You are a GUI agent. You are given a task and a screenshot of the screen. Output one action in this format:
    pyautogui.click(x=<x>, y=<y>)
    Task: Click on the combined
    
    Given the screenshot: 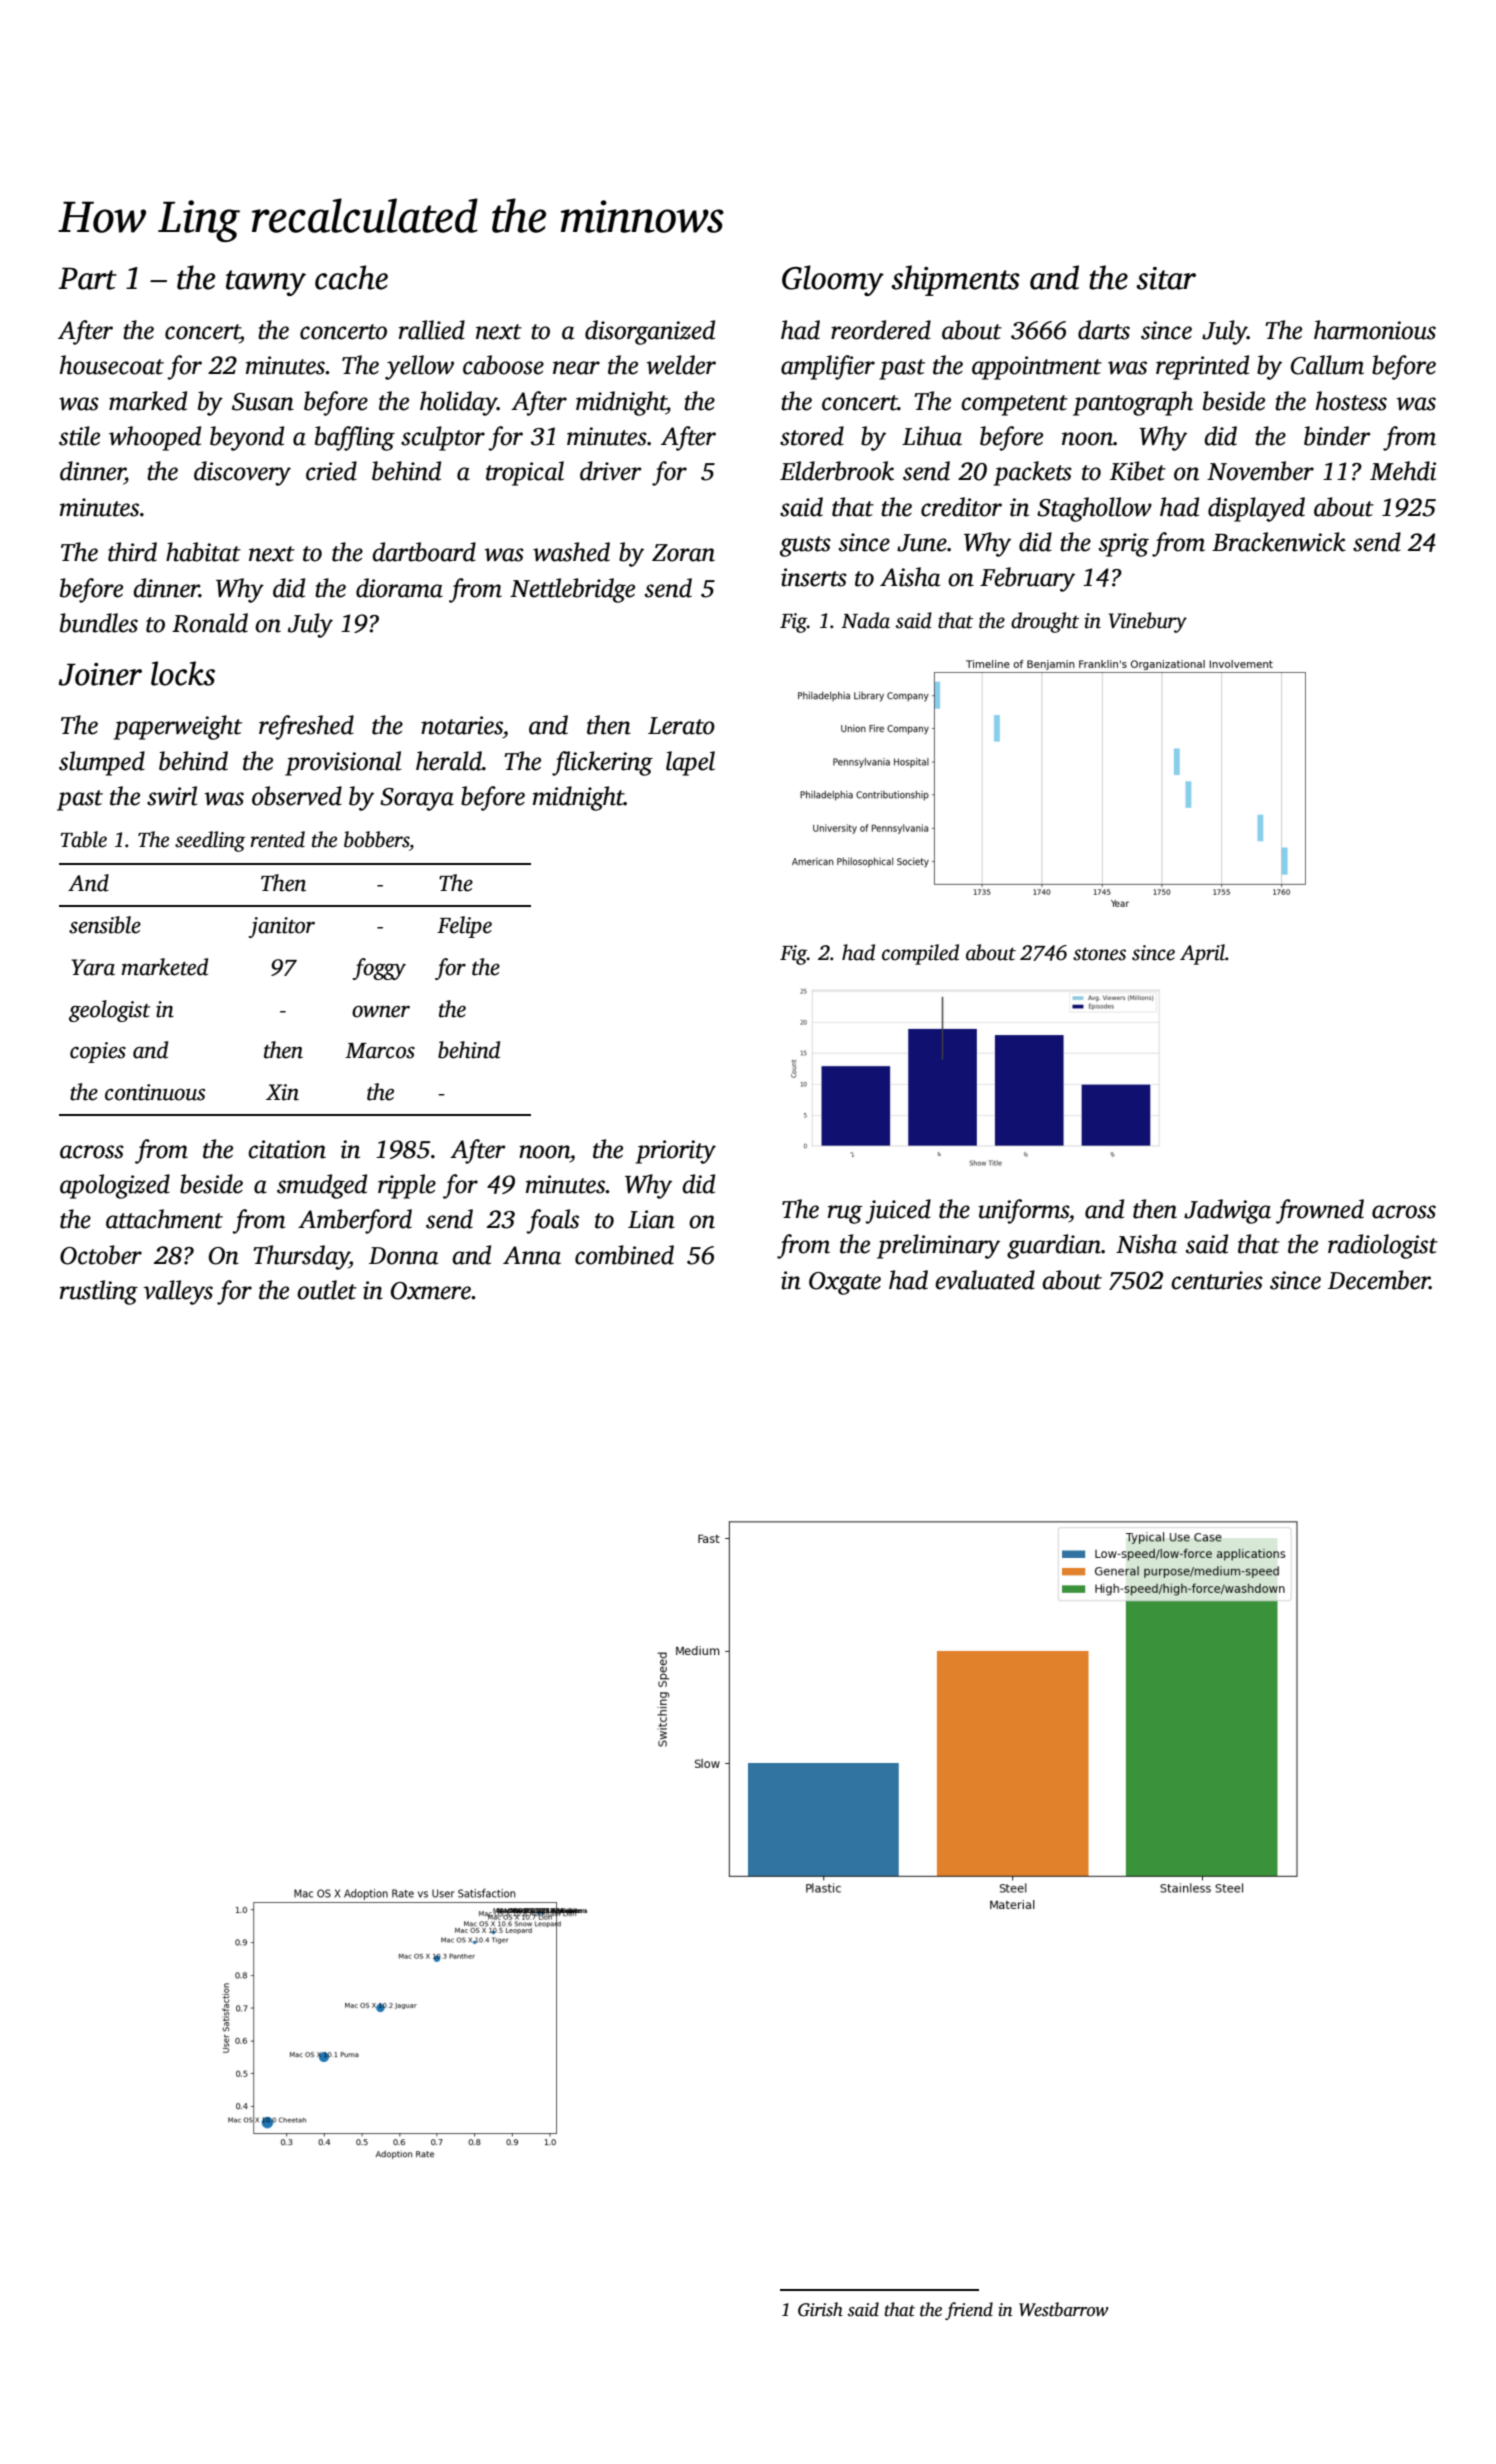 What is the action you would take?
    pyautogui.click(x=624, y=1255)
